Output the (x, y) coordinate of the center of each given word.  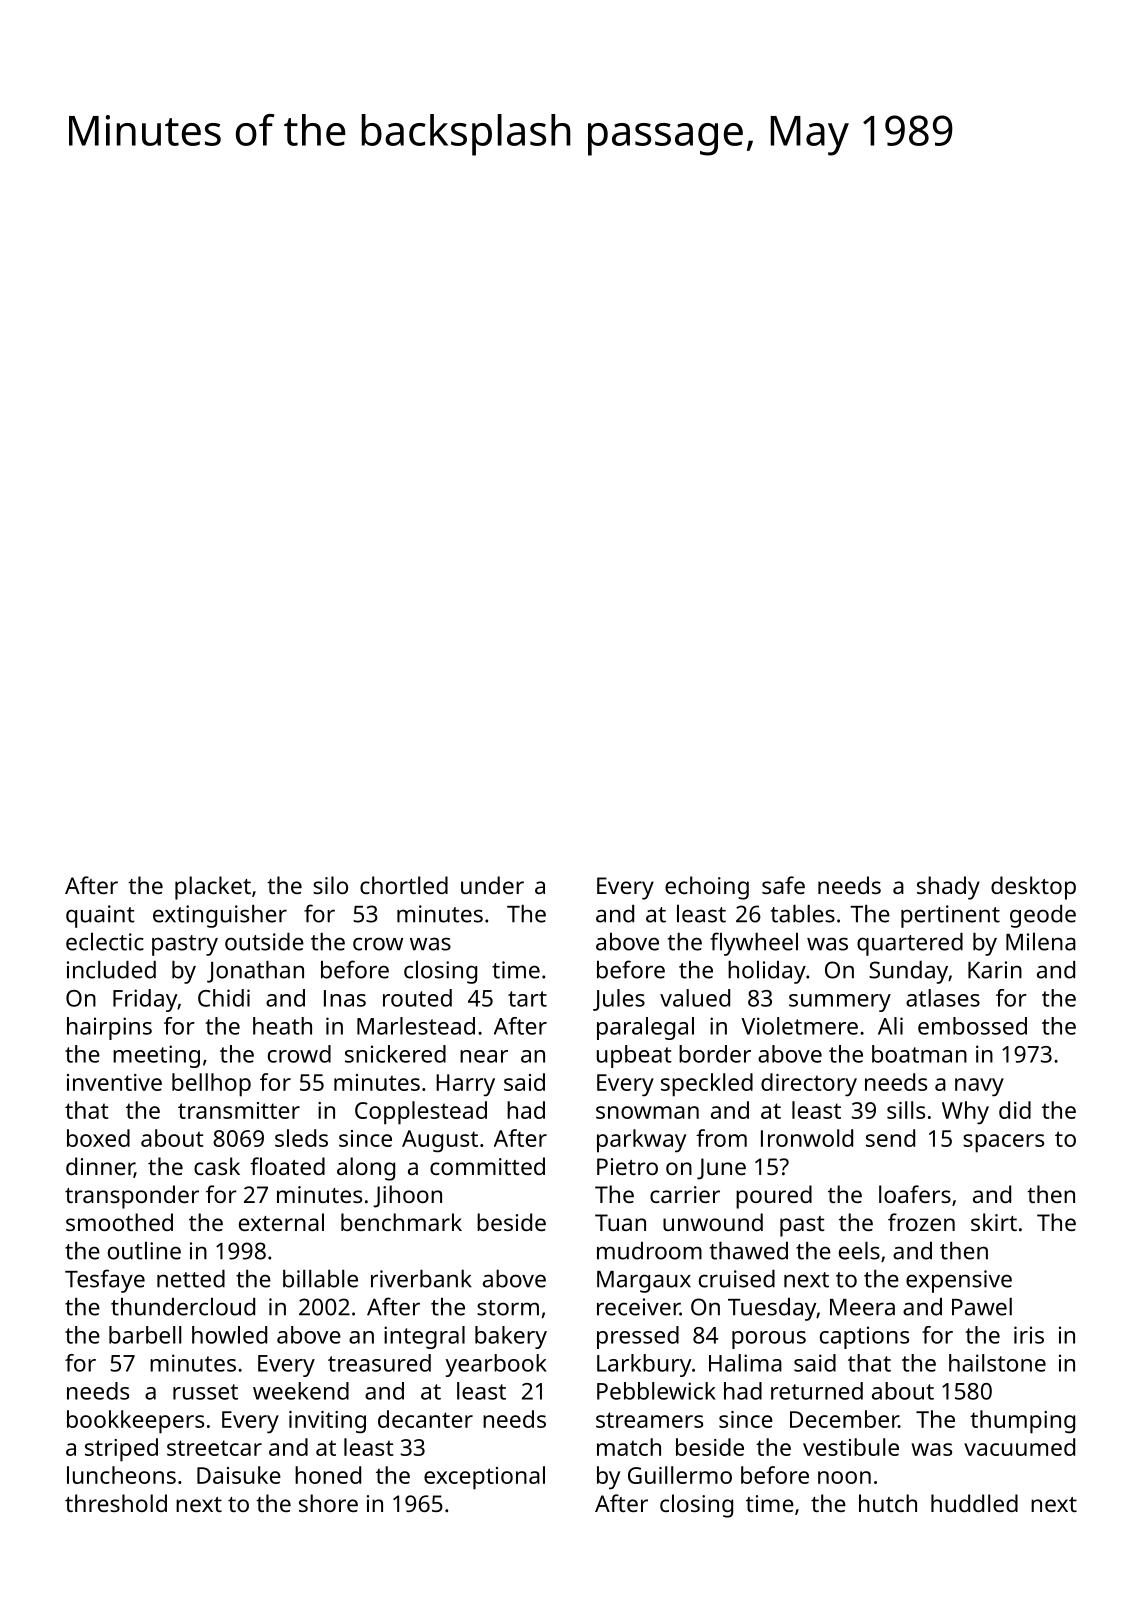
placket (213, 888)
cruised (737, 1279)
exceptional (484, 1478)
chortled (404, 885)
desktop (1033, 888)
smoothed (119, 1222)
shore (328, 1503)
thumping (1022, 1422)
